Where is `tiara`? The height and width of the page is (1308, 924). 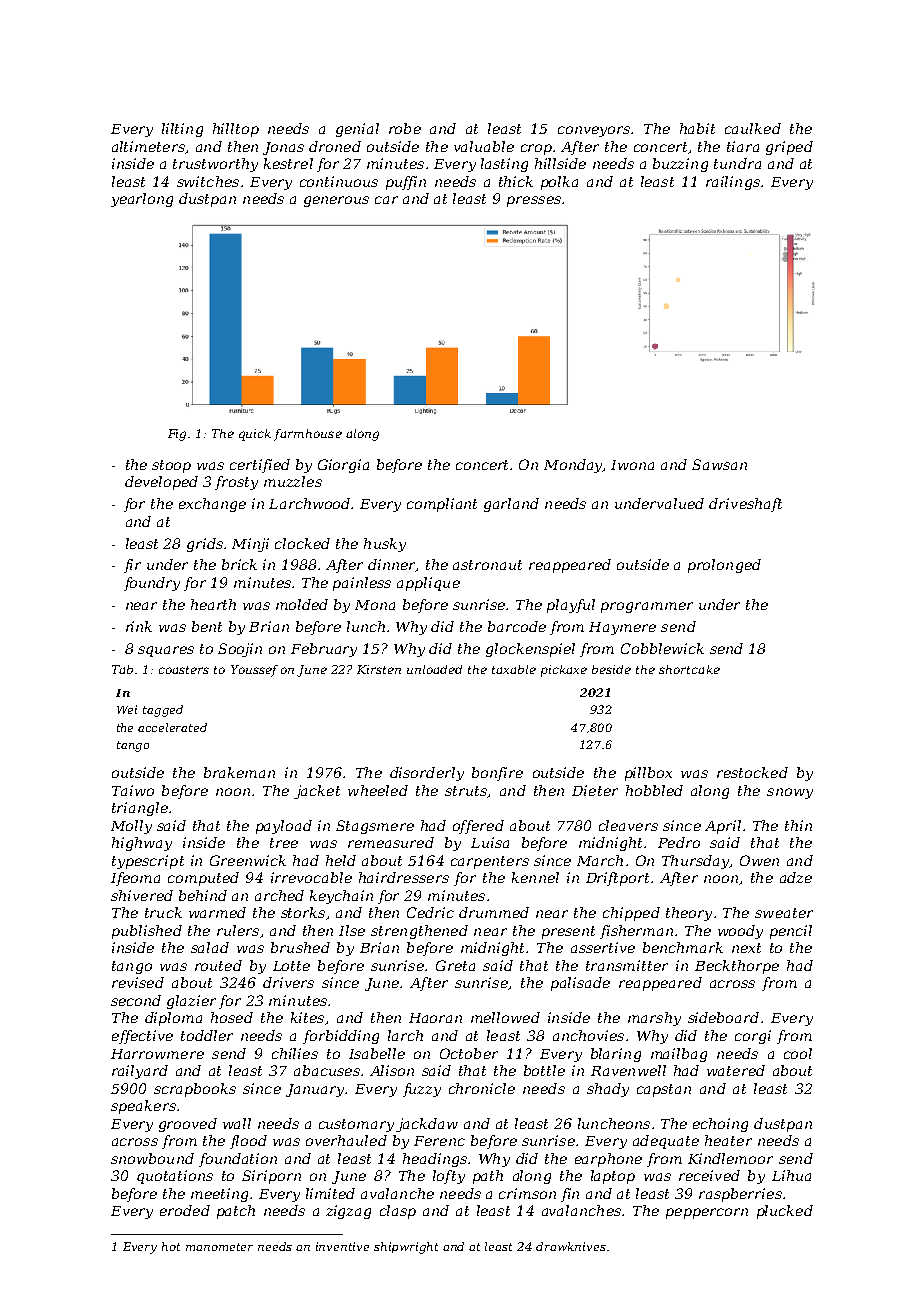
tiara is located at coordinates (743, 146).
